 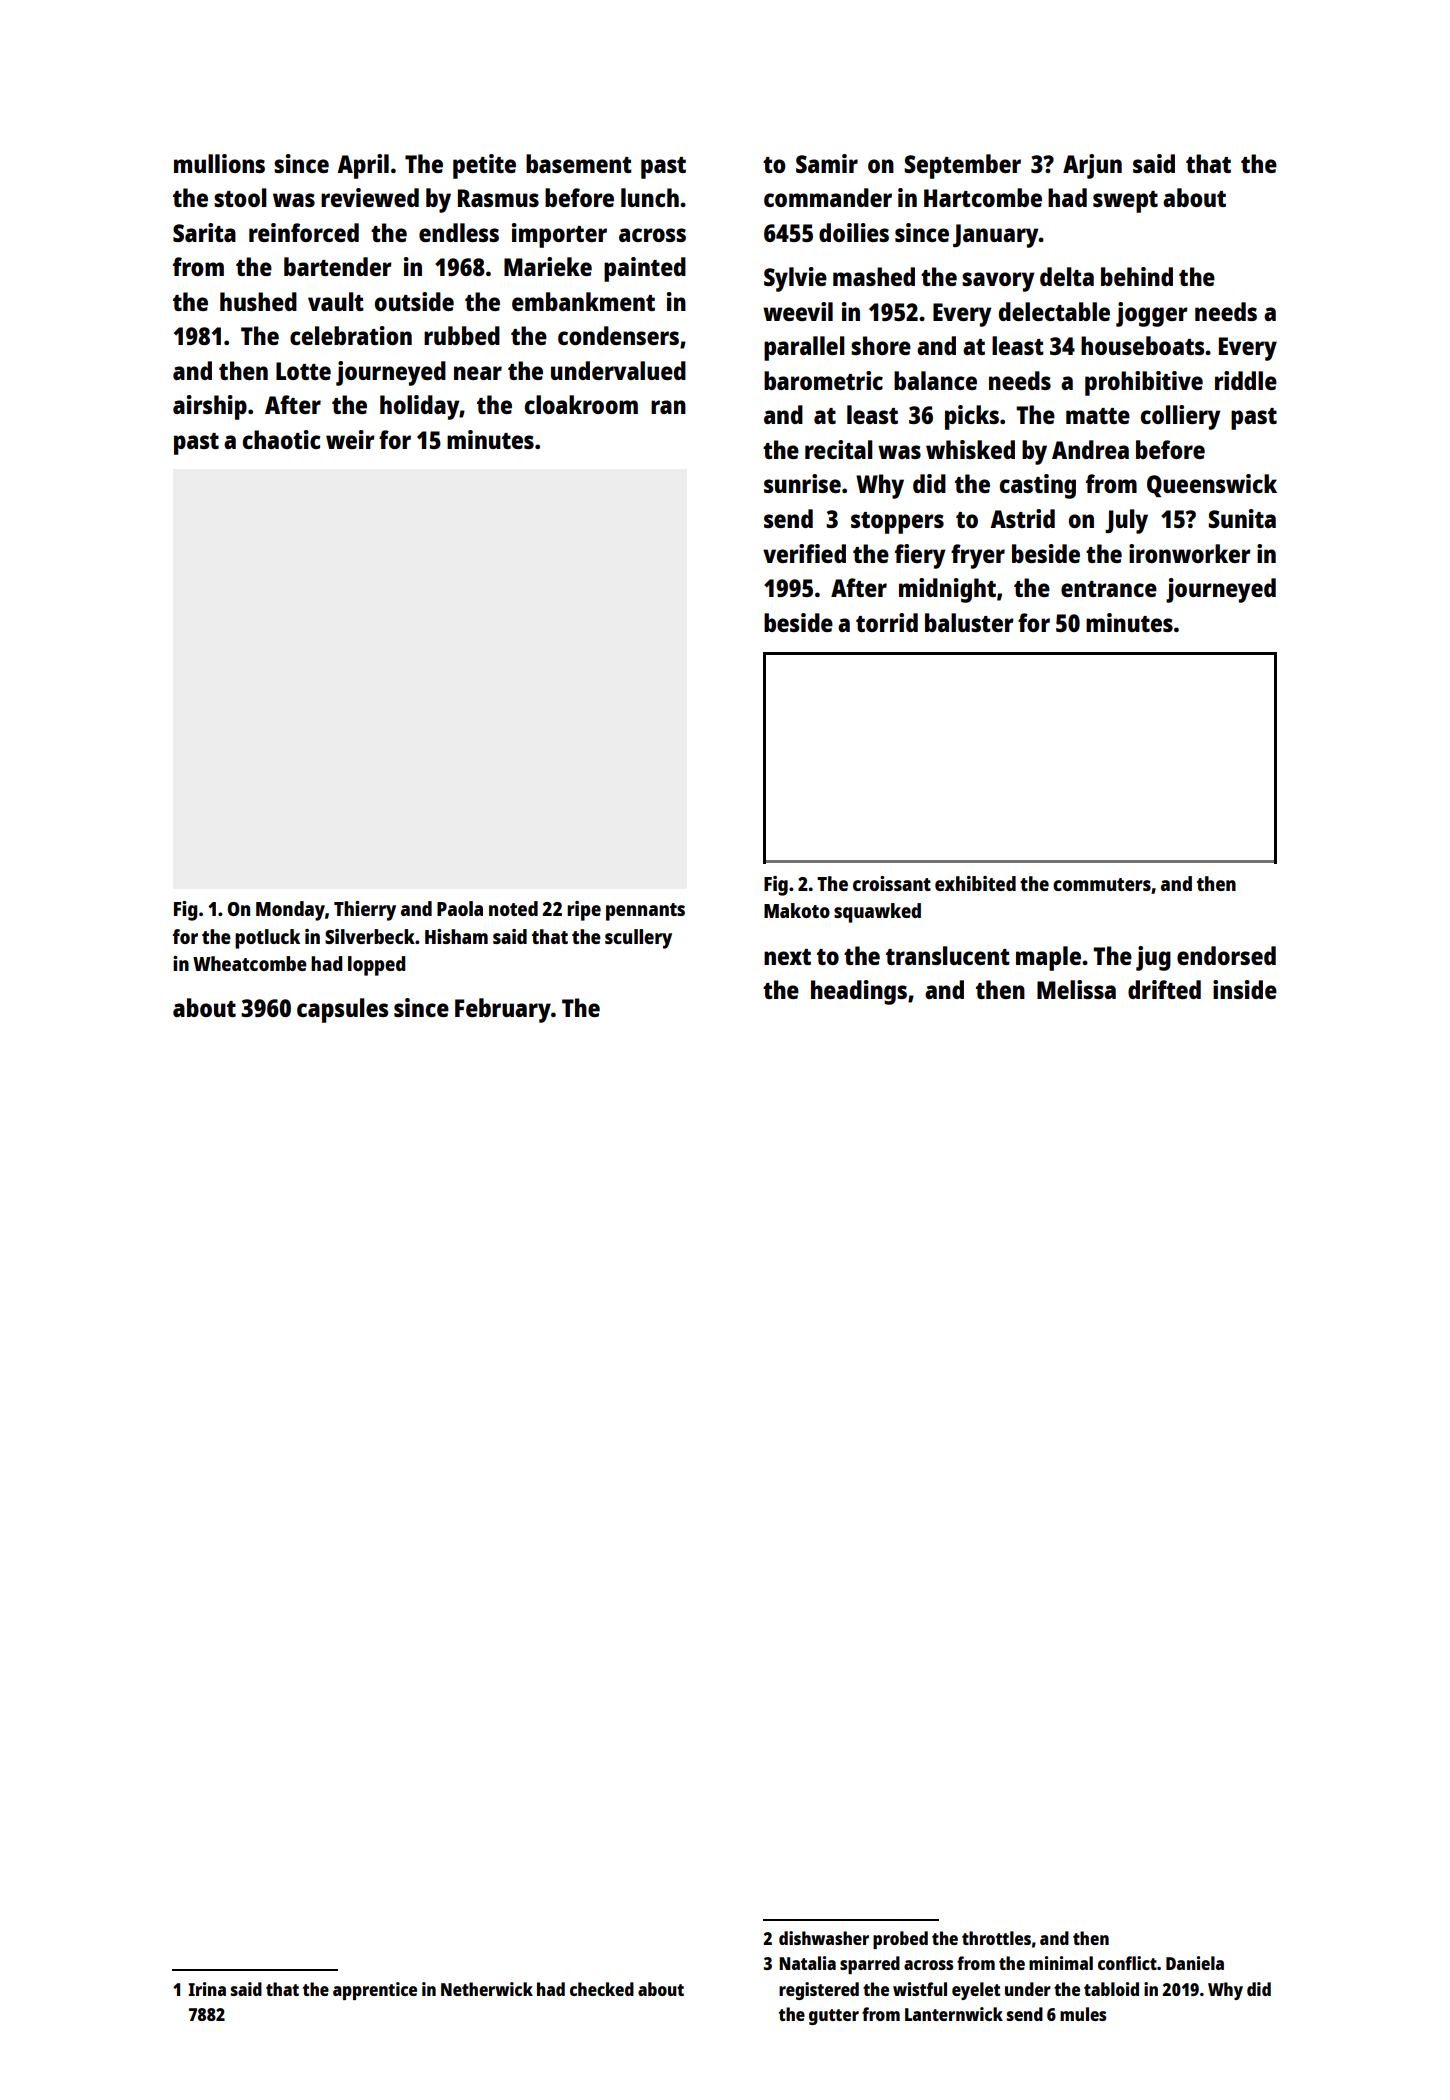 I want to click on holiday, so click(x=420, y=407).
